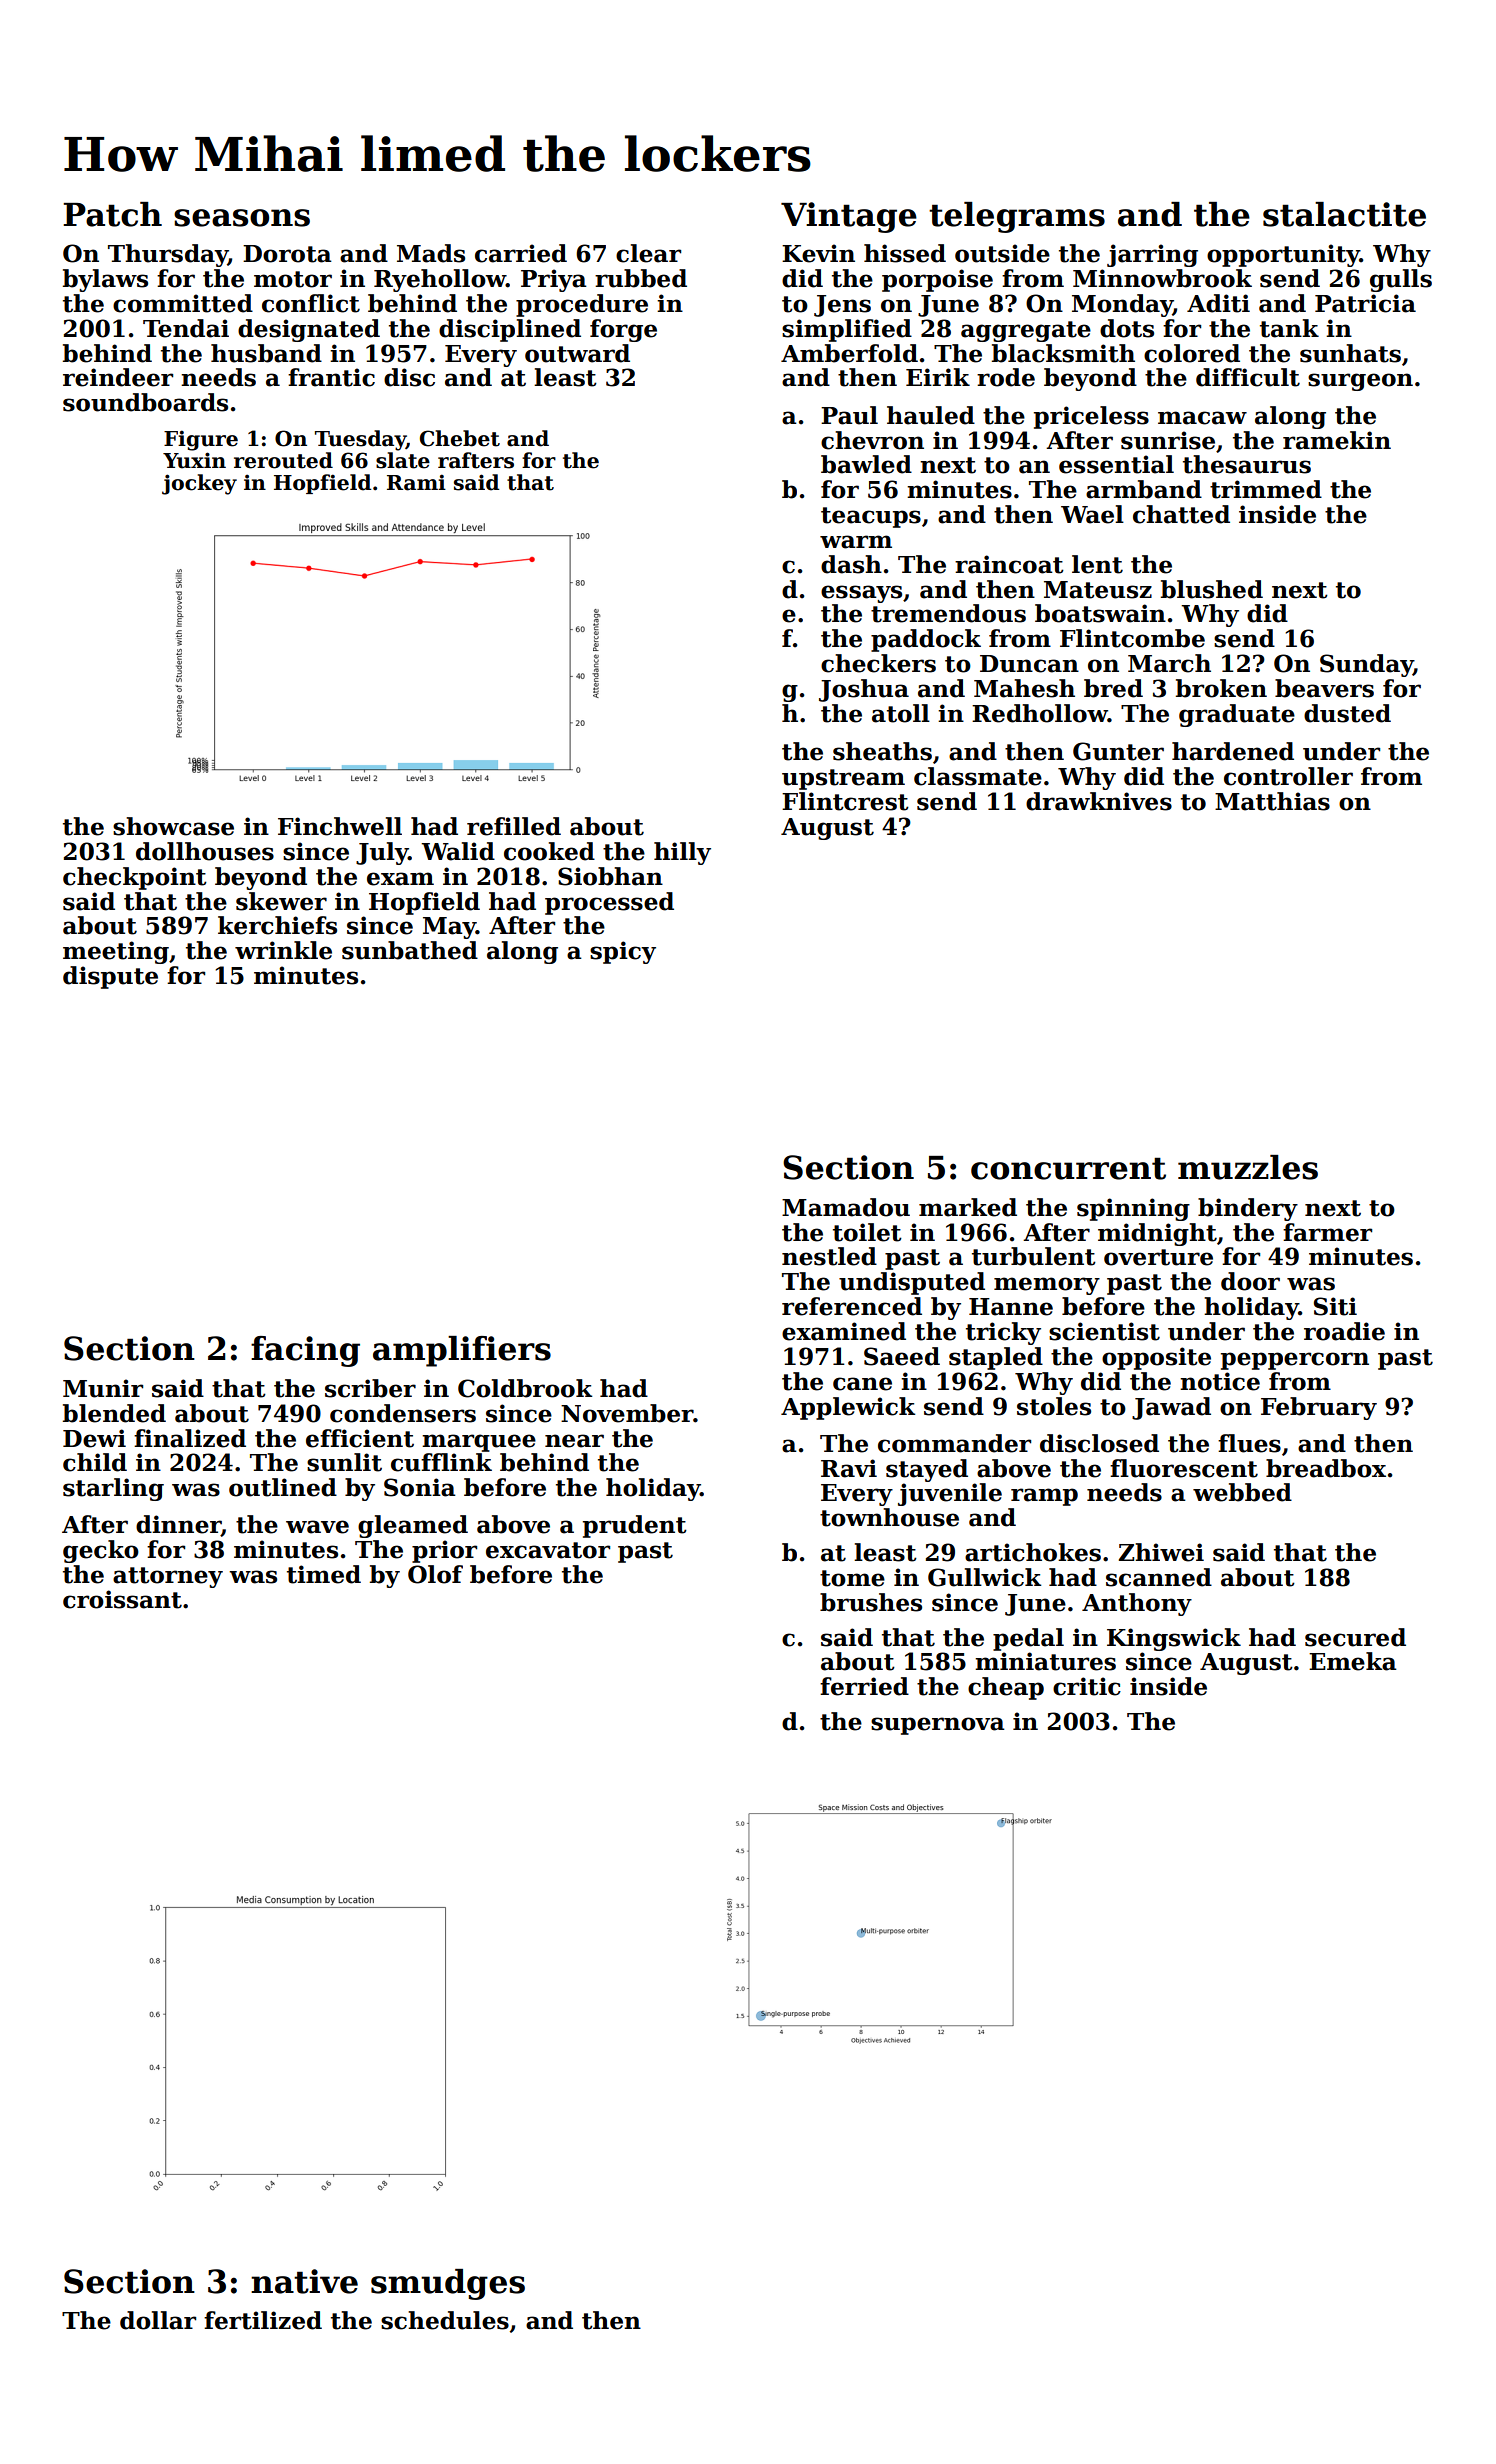  What do you see at coordinates (158, 2320) in the screenshot?
I see `dollar` at bounding box center [158, 2320].
